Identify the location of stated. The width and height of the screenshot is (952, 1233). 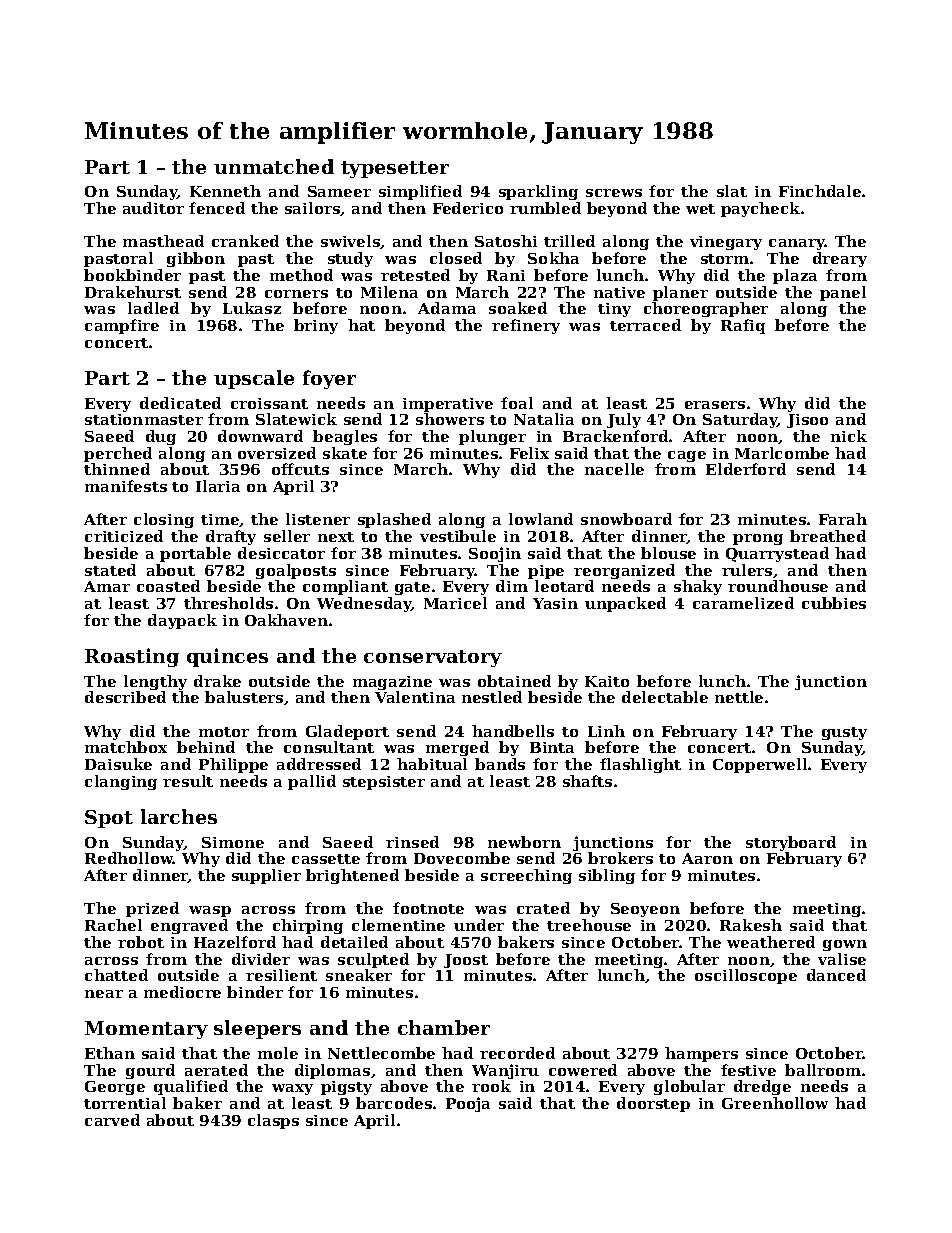
(110, 570).
